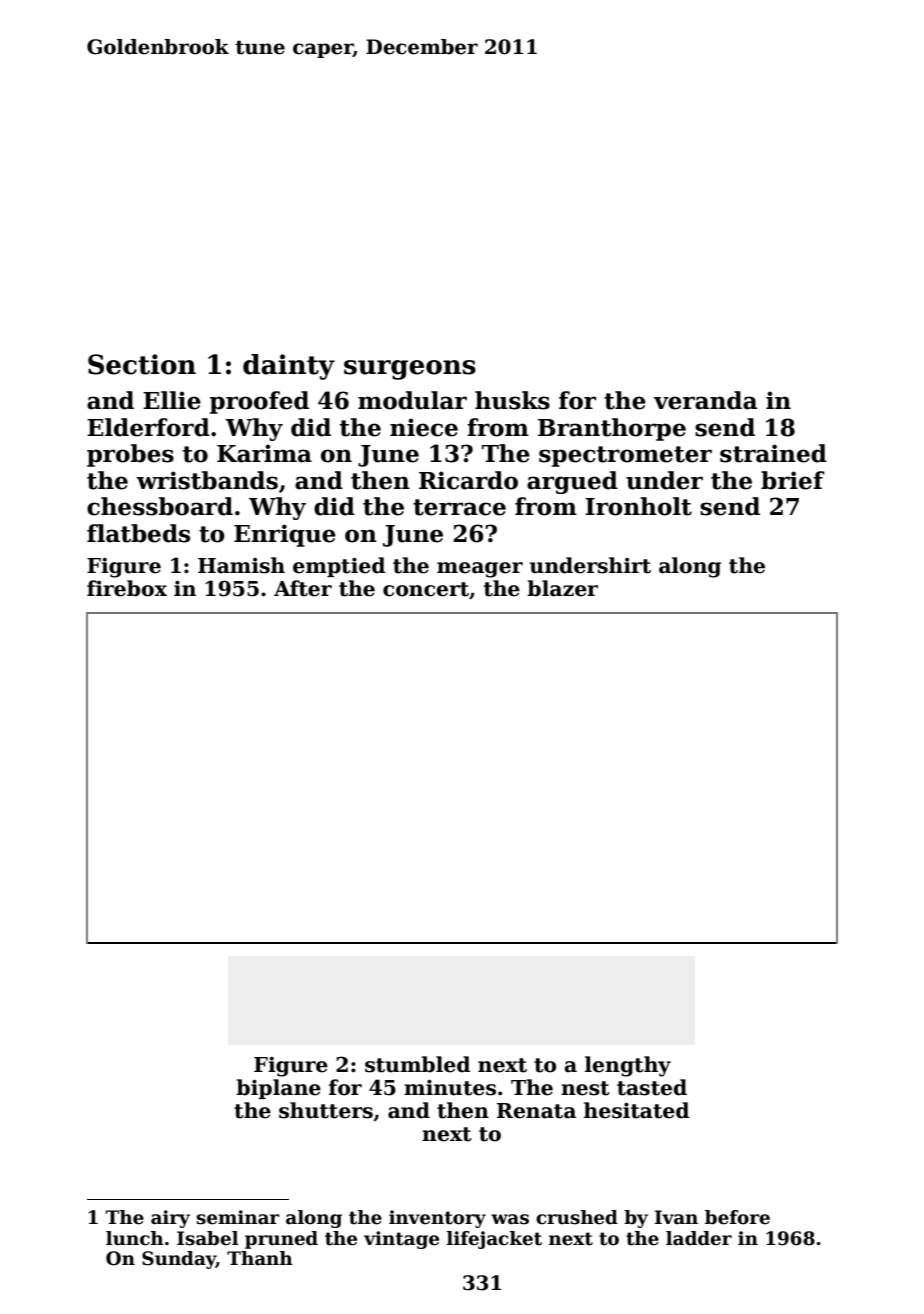 The width and height of the document is (924, 1314). Describe the element at coordinates (417, 1064) in the document. I see `stumbled` at that location.
